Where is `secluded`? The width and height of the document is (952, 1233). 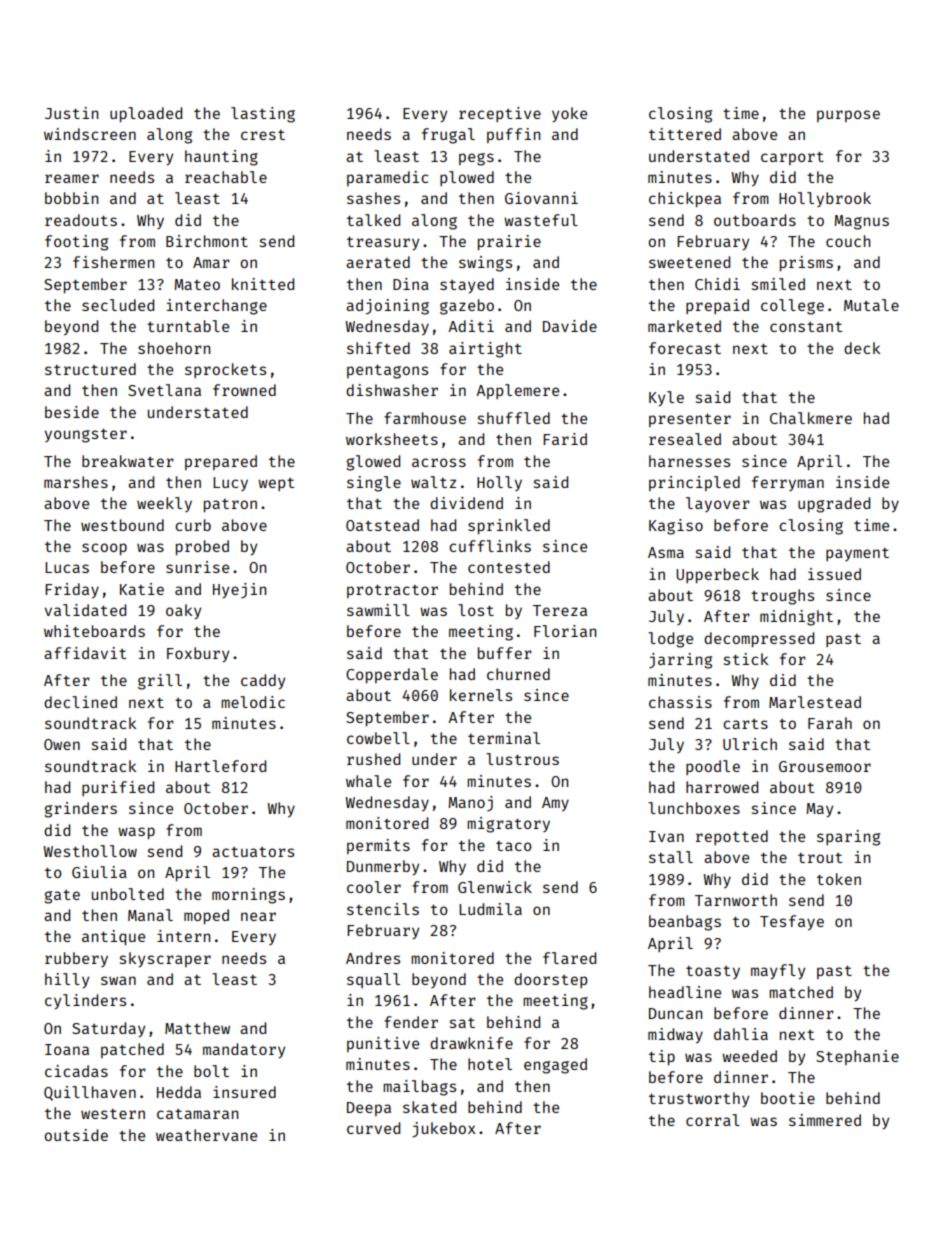
secluded is located at coordinates (118, 305).
